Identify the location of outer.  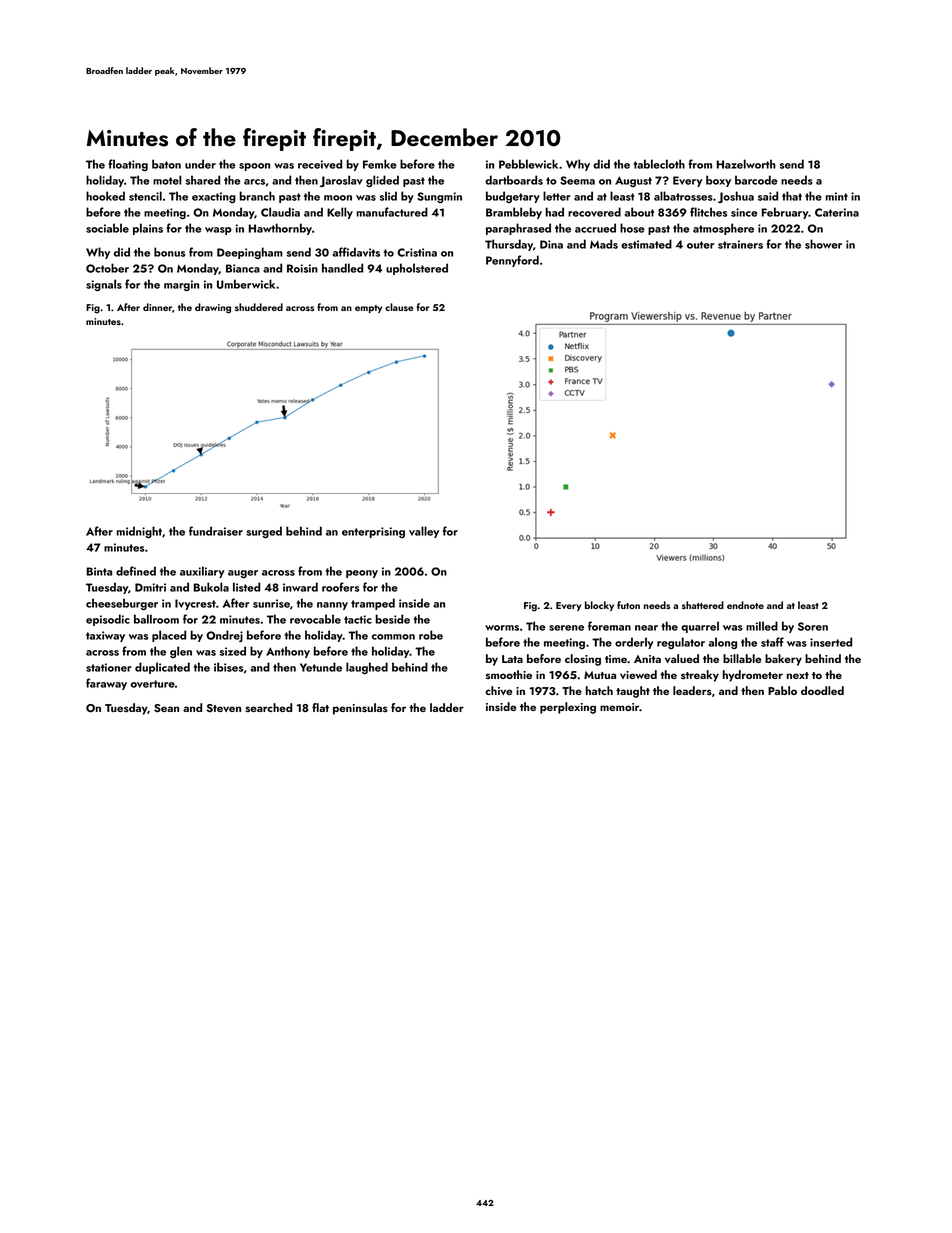
(700, 245).
